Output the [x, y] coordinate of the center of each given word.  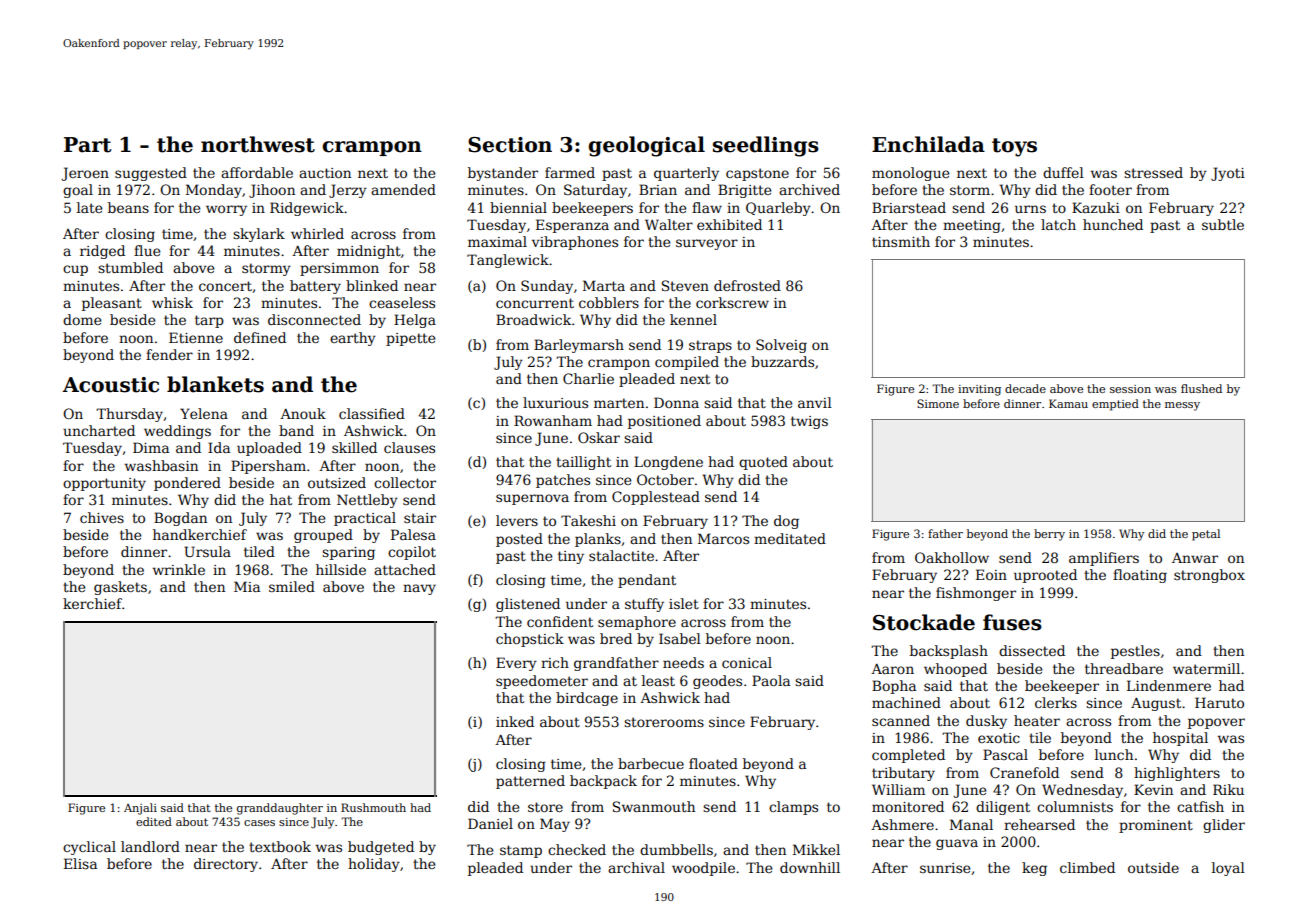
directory [226, 865]
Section [510, 145]
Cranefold [1024, 772]
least [658, 680]
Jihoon [272, 191]
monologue [910, 174]
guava [957, 844]
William [898, 789]
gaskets [120, 588]
